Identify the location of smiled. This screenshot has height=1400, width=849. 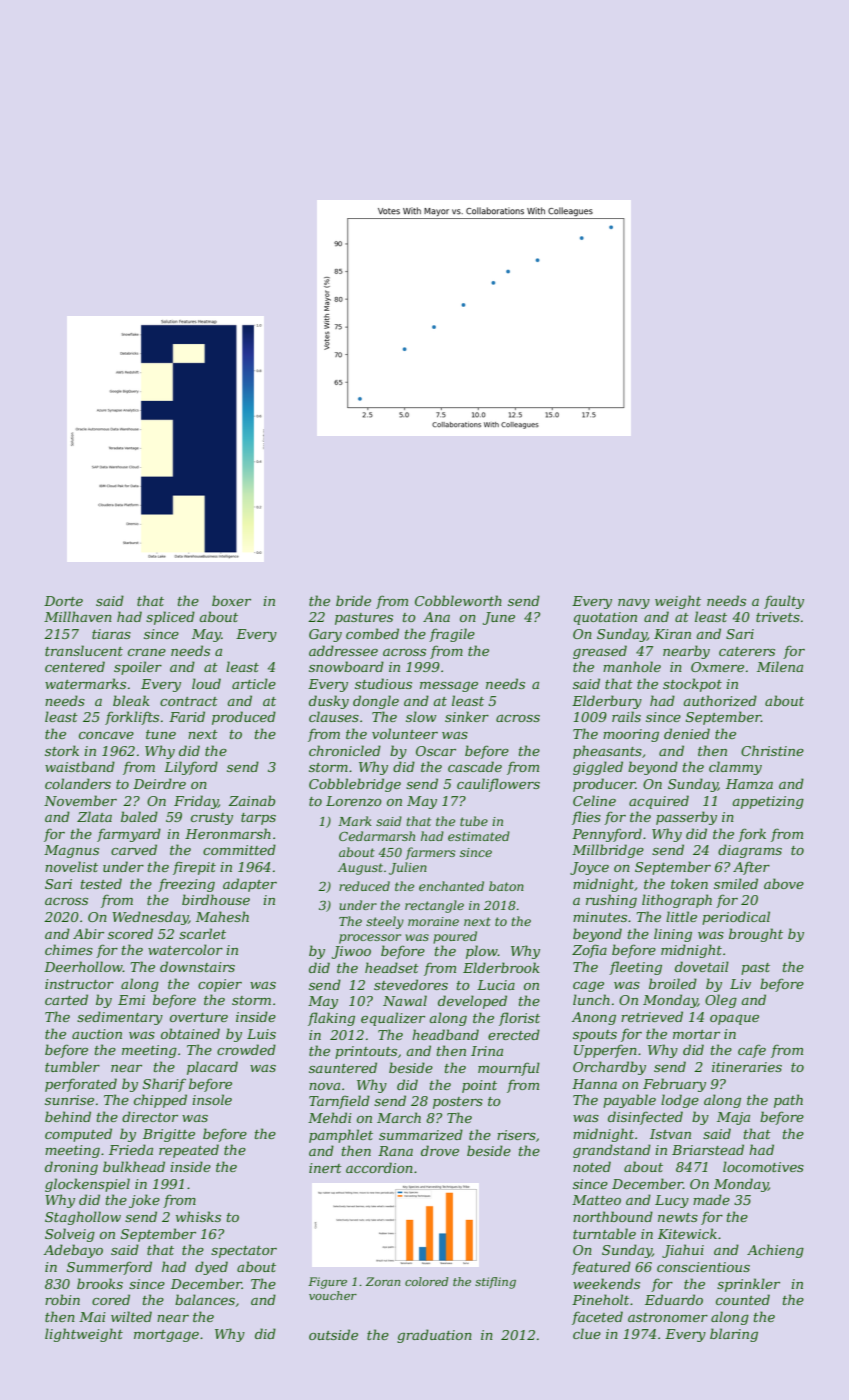
(736, 883).
